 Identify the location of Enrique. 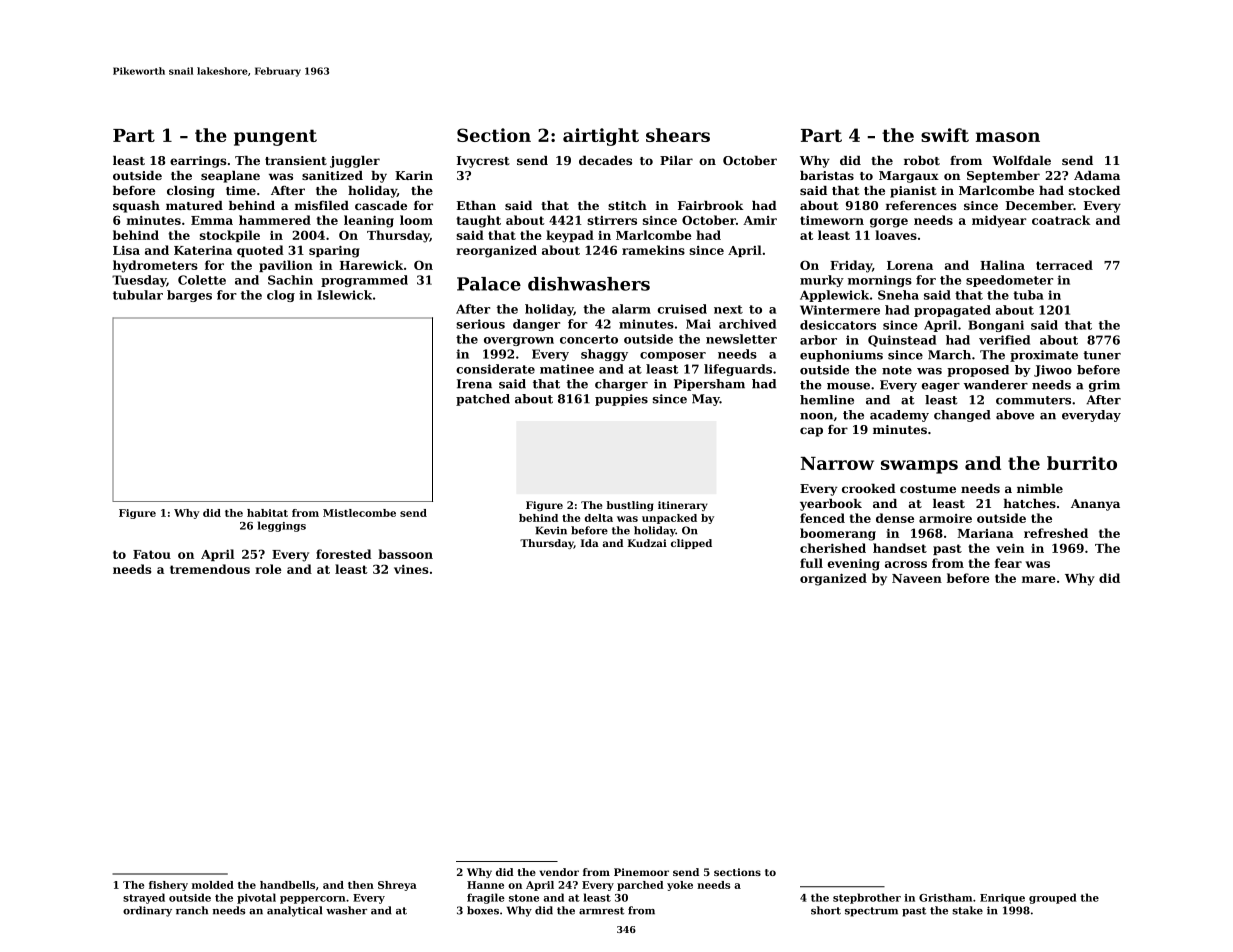
(1002, 899).
